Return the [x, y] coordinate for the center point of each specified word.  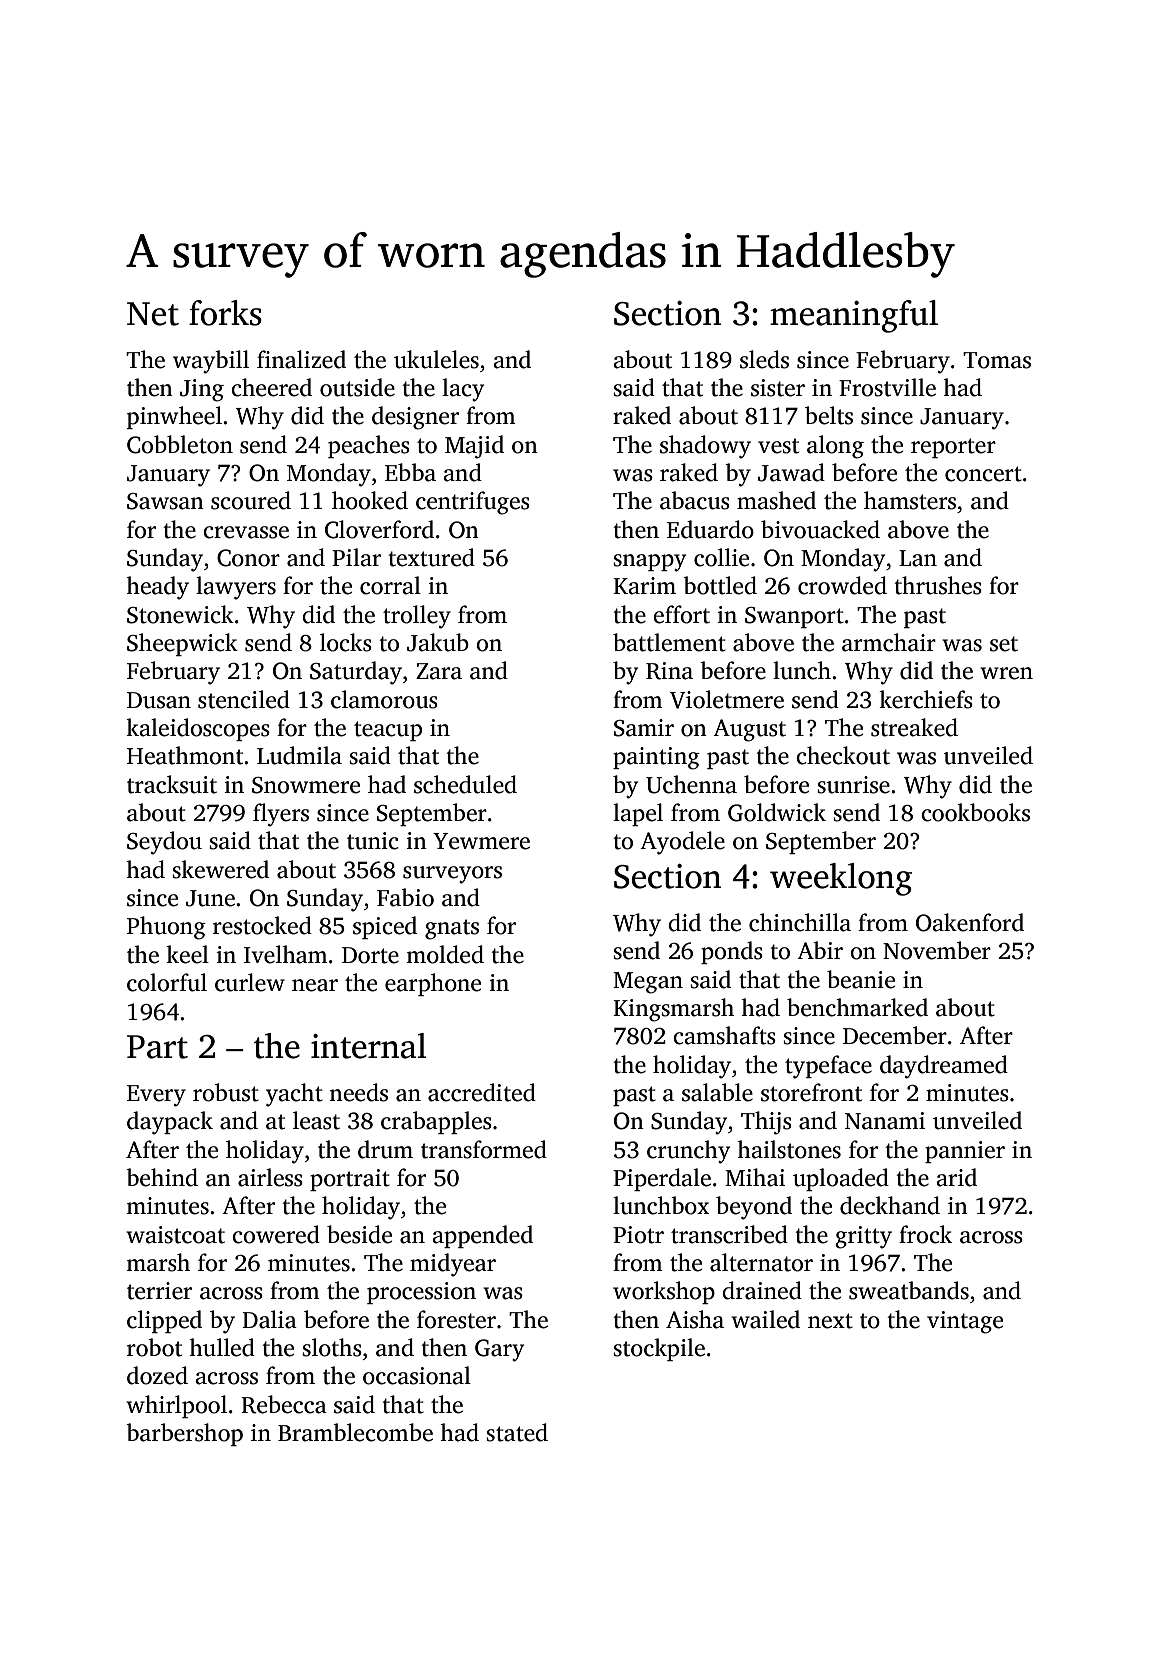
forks [225, 313]
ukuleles [436, 359]
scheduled [465, 784]
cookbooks [975, 812]
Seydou [164, 843]
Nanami [885, 1121]
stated [517, 1432]
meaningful [854, 316]
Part [157, 1047]
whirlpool [176, 1406]
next [830, 1321]
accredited [482, 1092]
